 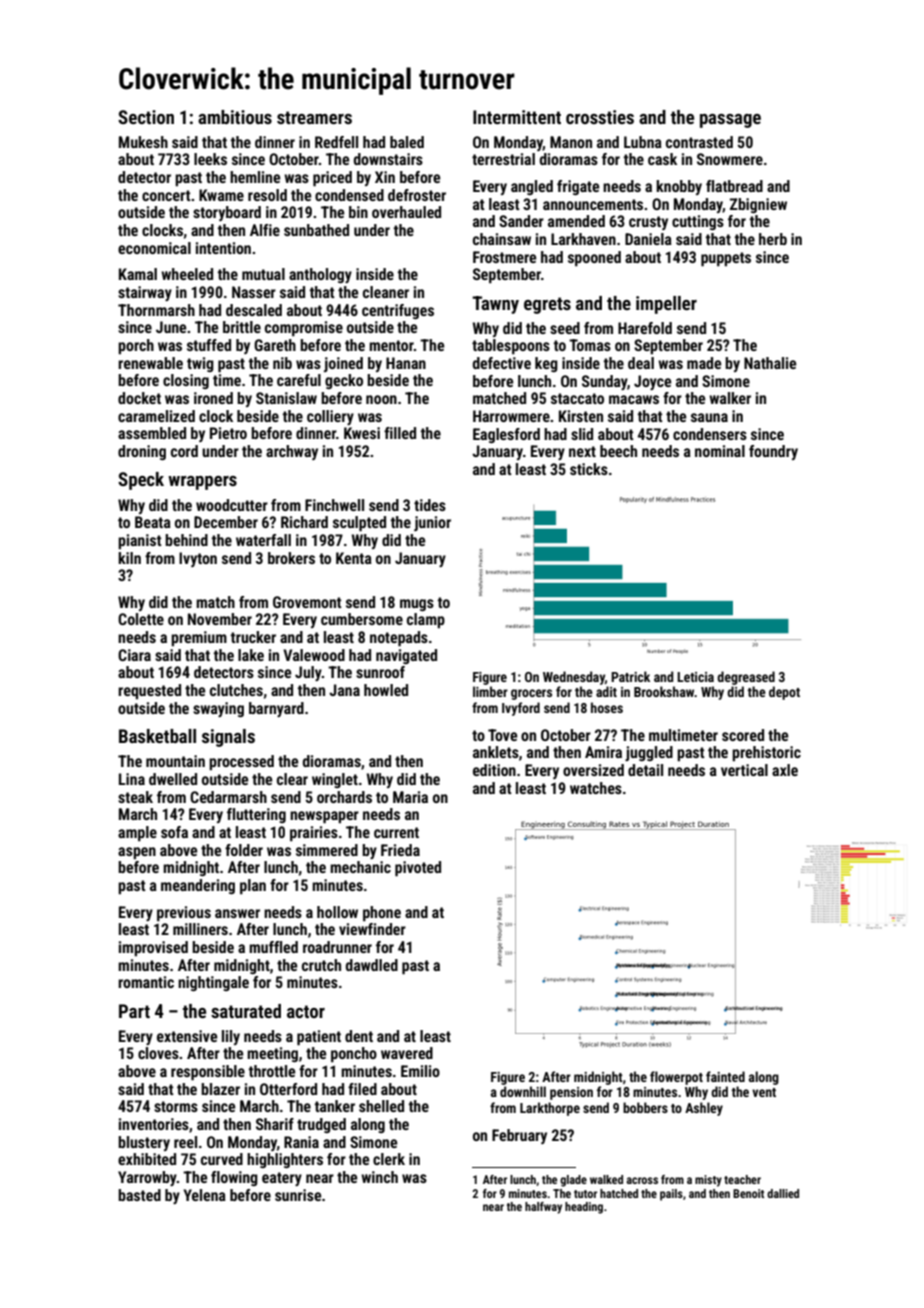 I want to click on blustery, so click(x=144, y=1143).
